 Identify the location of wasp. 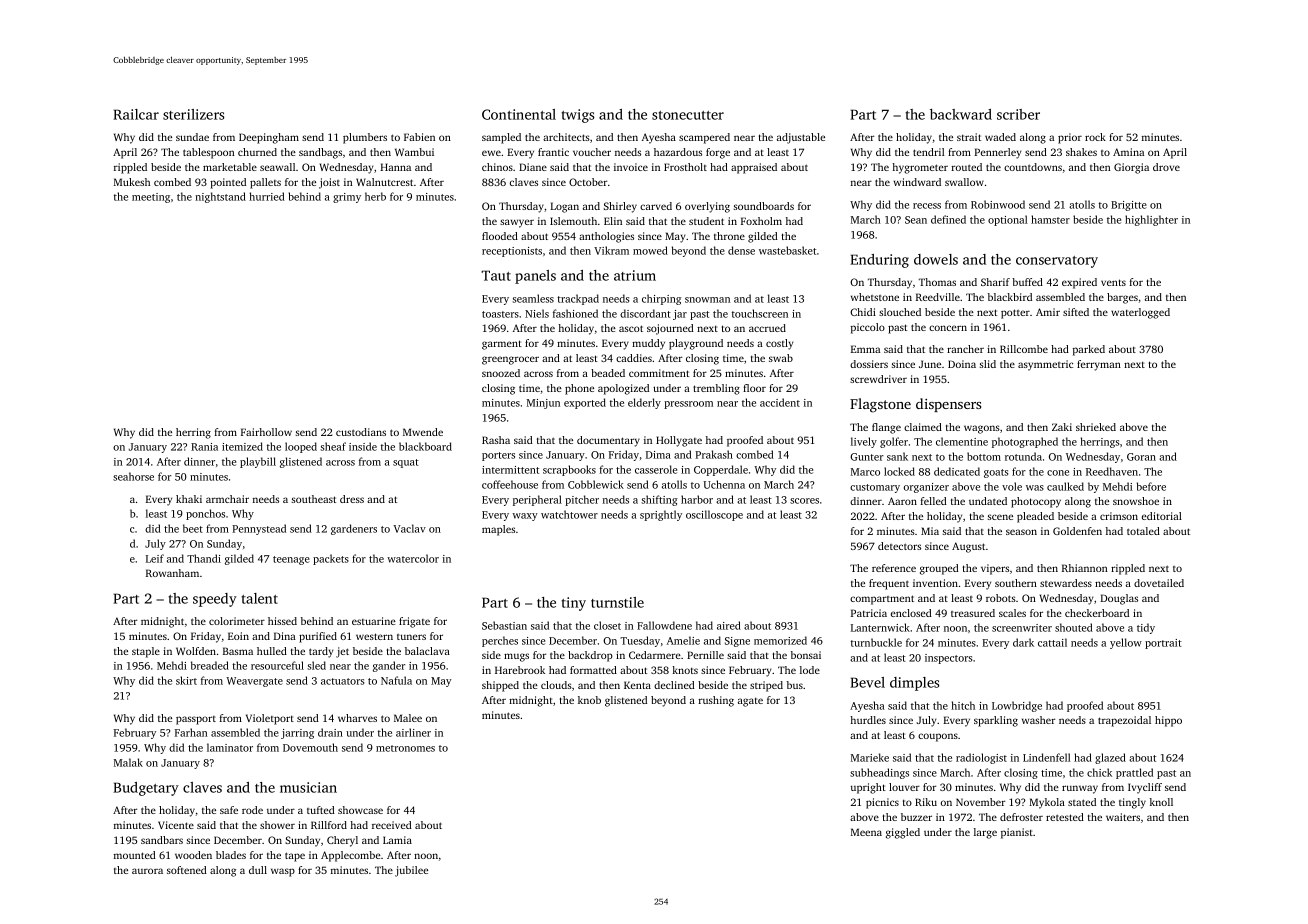
(283, 872).
